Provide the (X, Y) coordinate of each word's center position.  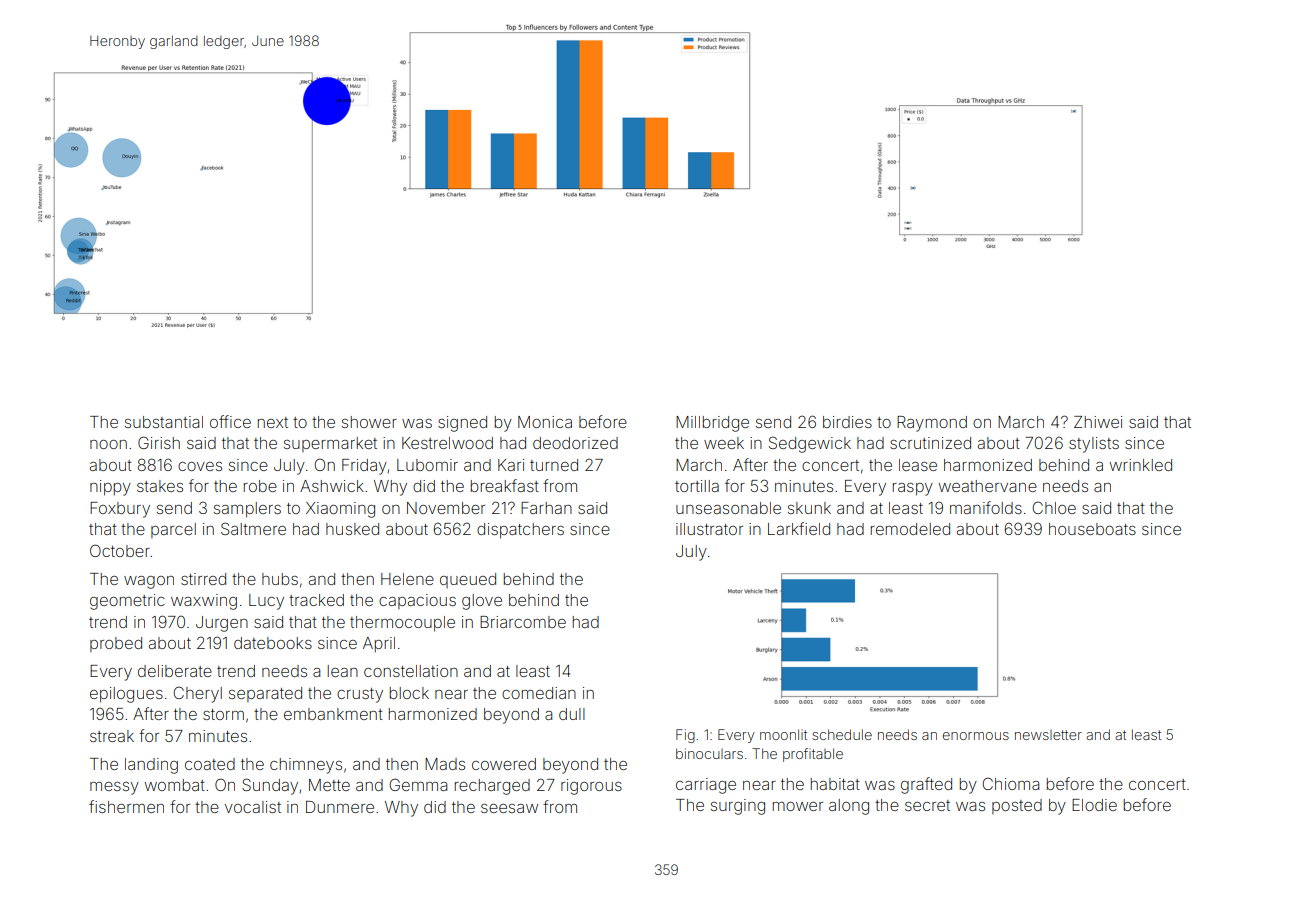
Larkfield (799, 528)
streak (112, 736)
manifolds (986, 507)
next (273, 422)
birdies (847, 422)
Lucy (266, 602)
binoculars (709, 753)
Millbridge (712, 424)
